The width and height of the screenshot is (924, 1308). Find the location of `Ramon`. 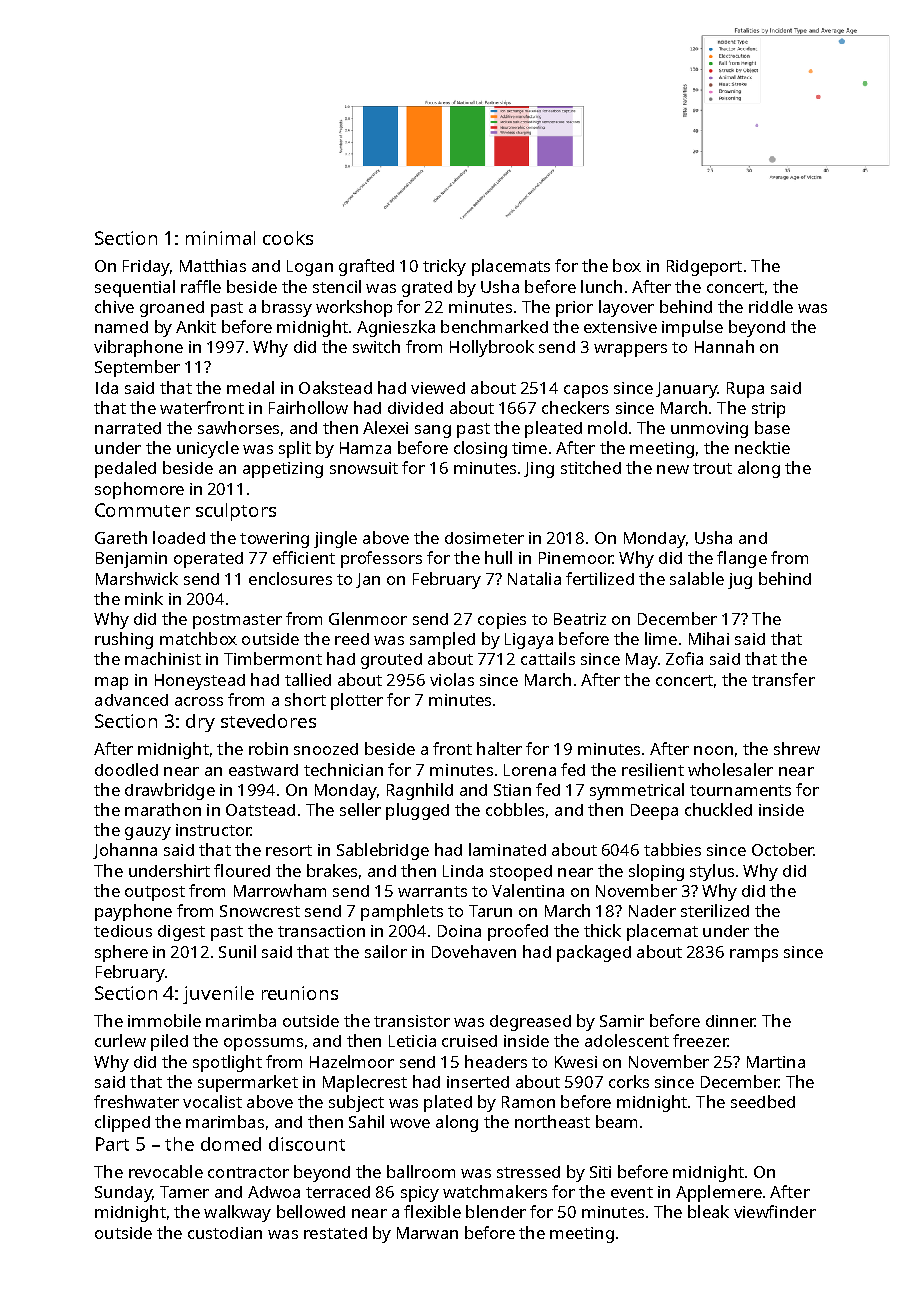

Ramon is located at coordinates (528, 1102).
